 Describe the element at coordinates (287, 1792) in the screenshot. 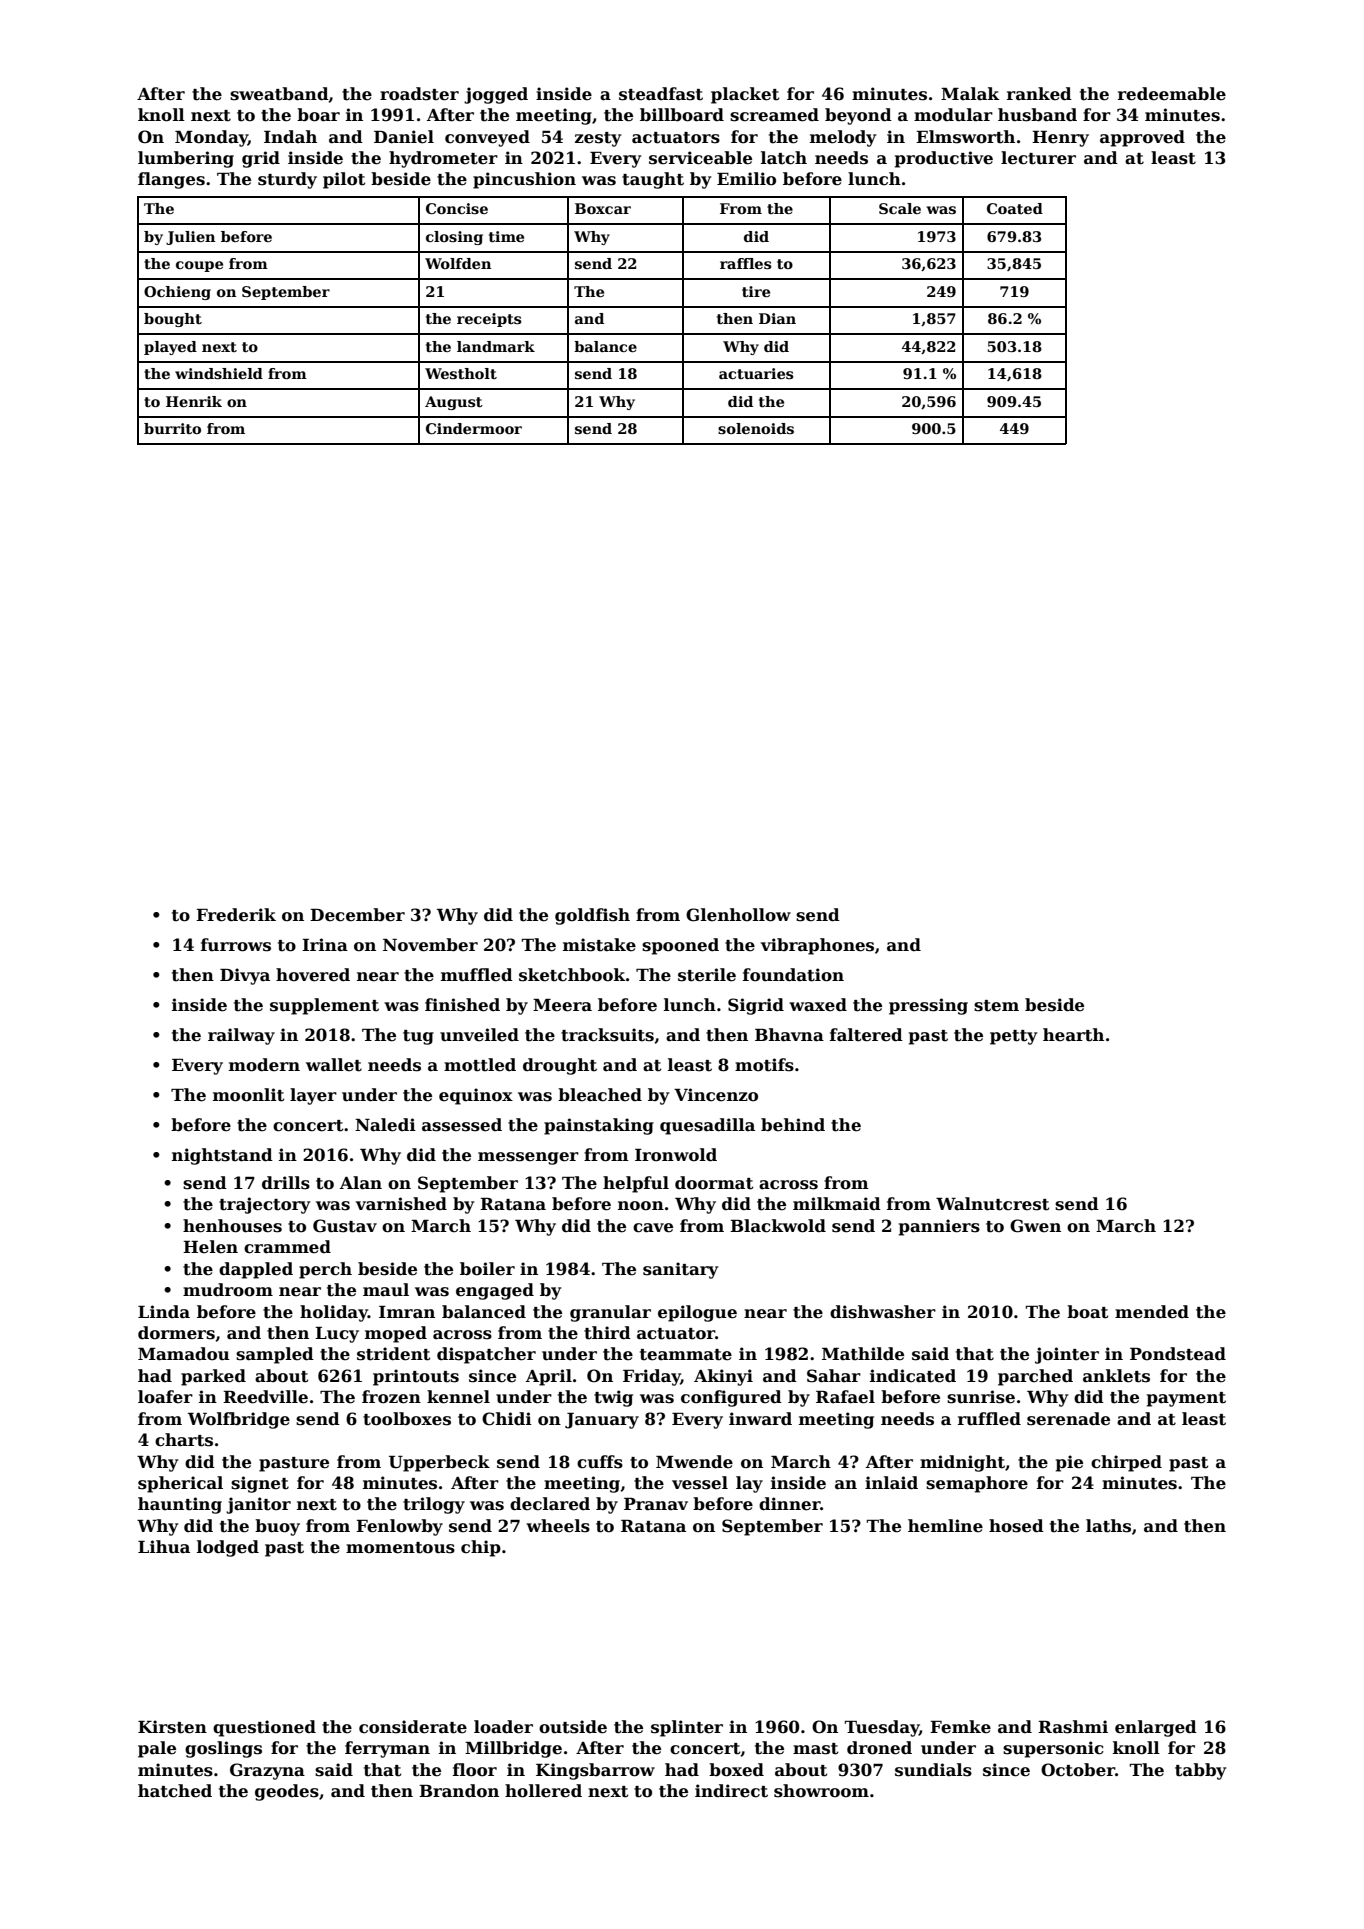

I see `geodes` at that location.
